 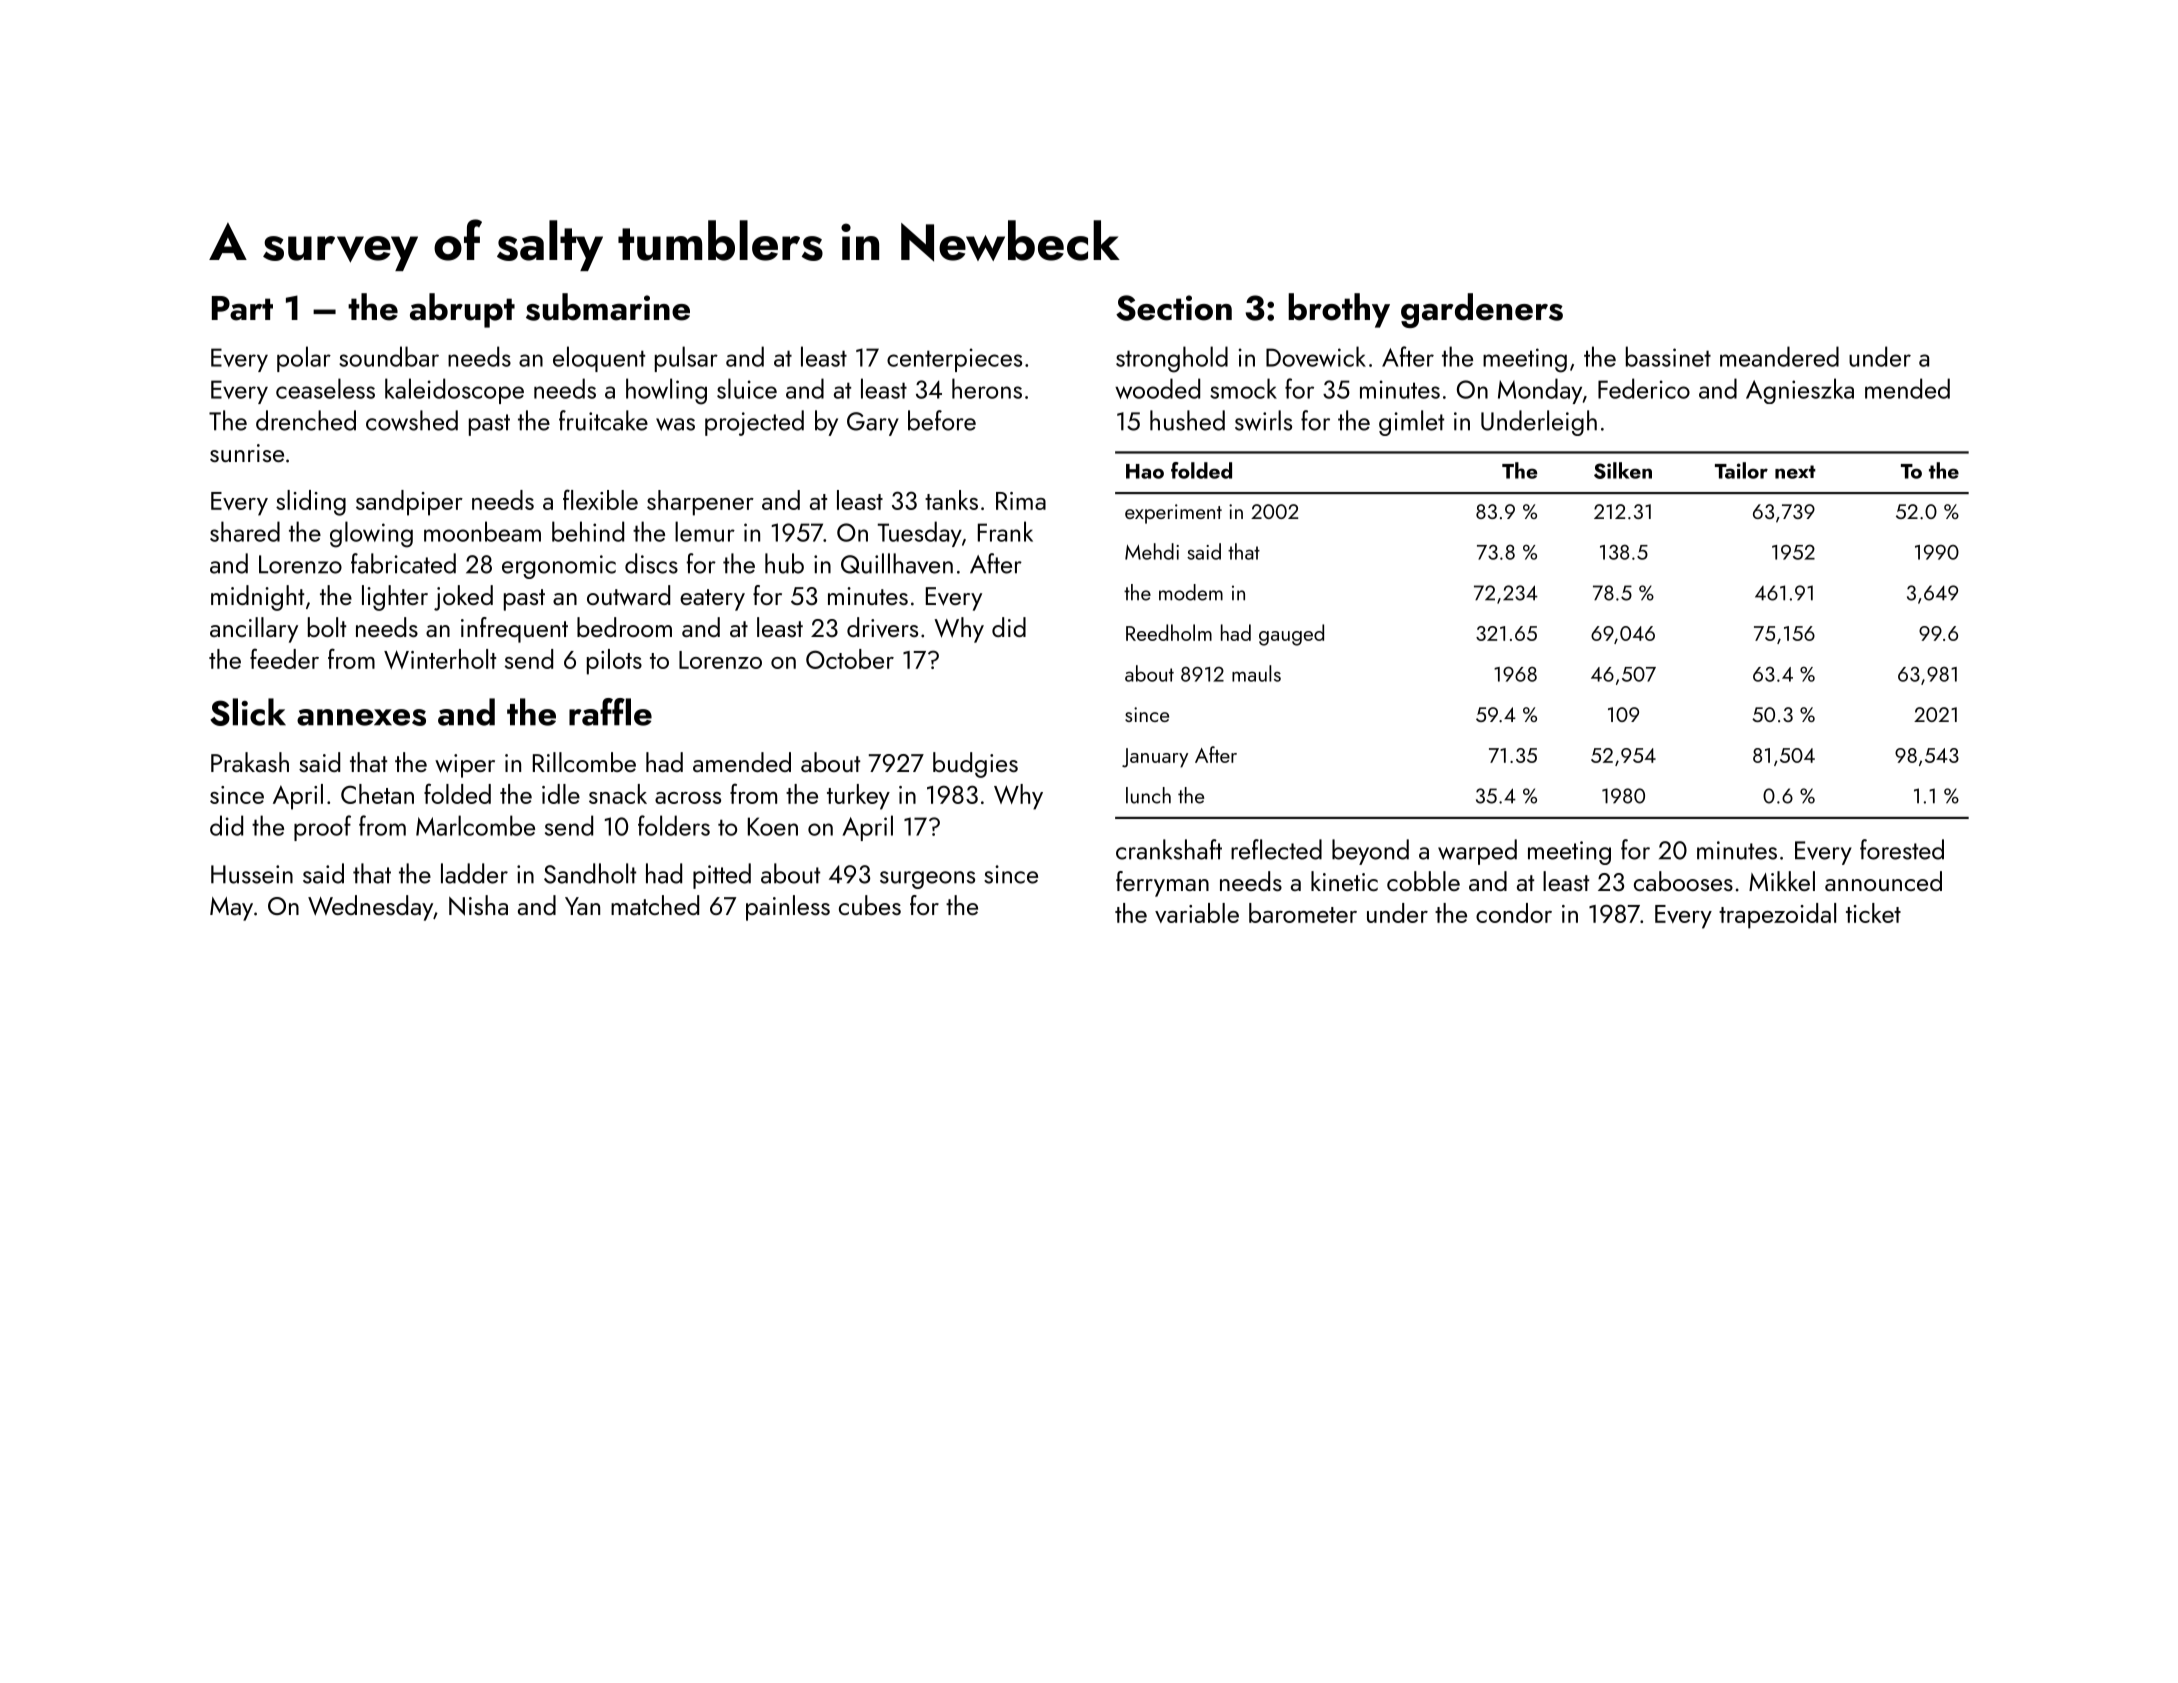 What do you see at coordinates (370, 908) in the page?
I see `Wednesday` at bounding box center [370, 908].
